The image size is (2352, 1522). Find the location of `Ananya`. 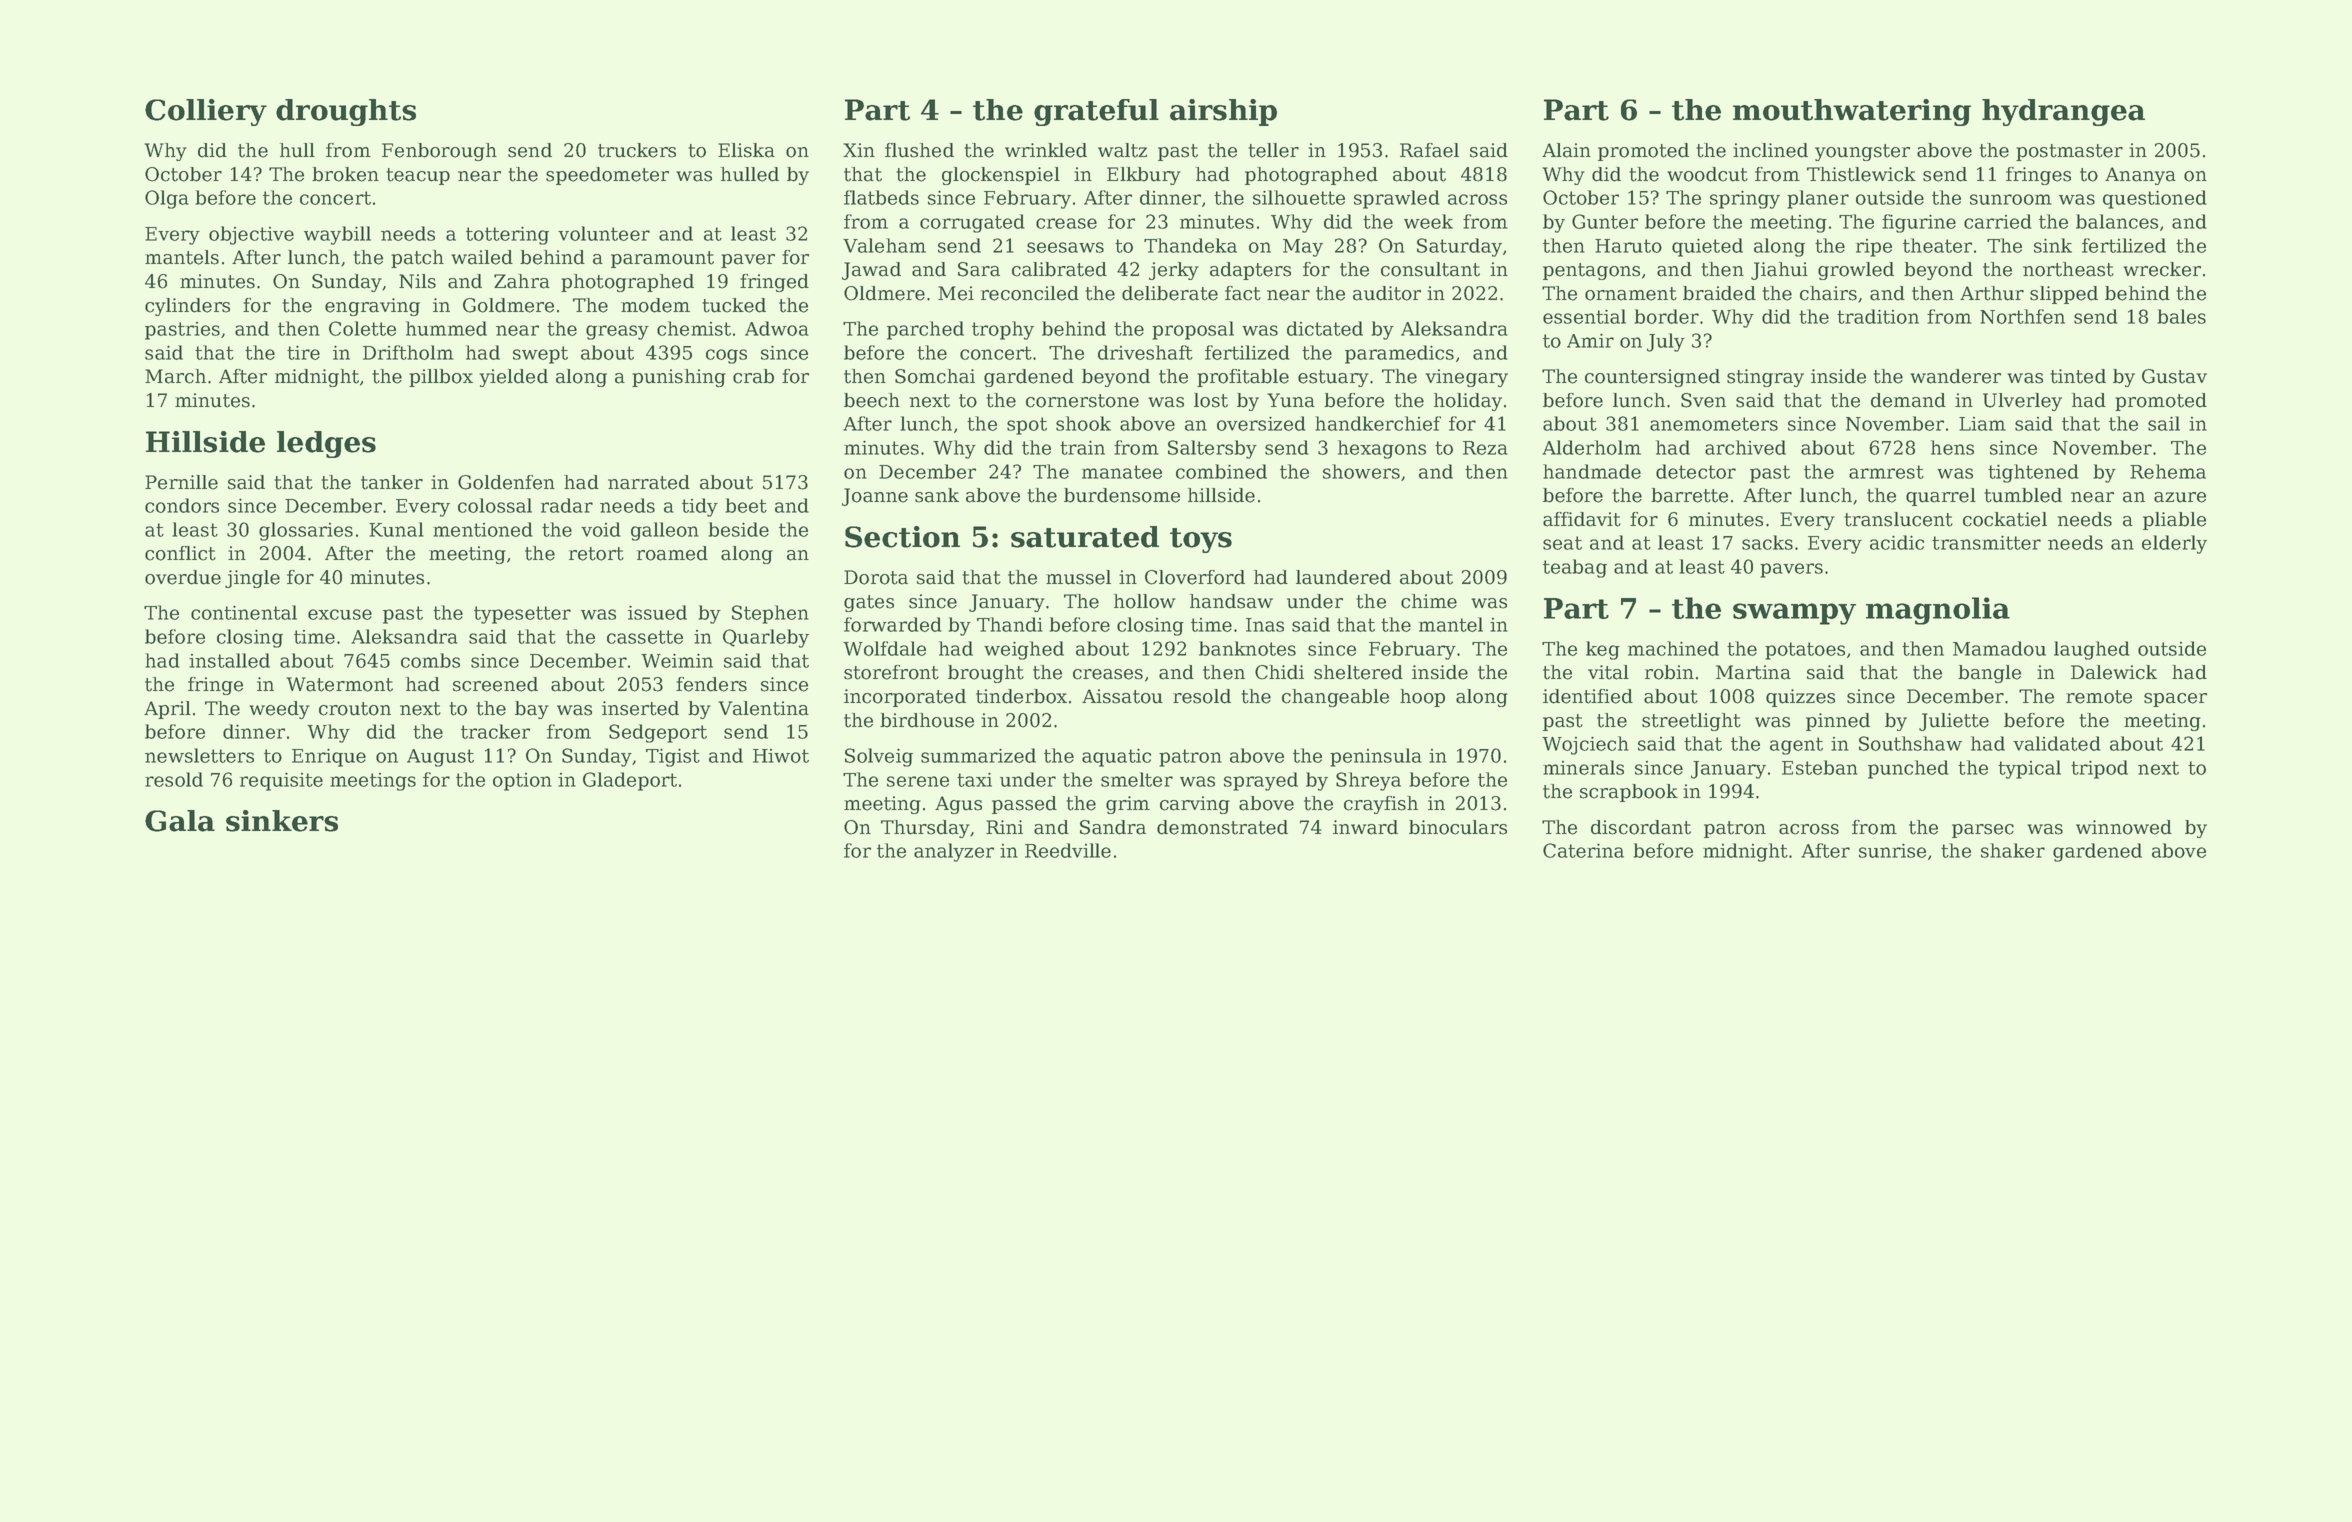

Ananya is located at coordinates (2140, 176).
